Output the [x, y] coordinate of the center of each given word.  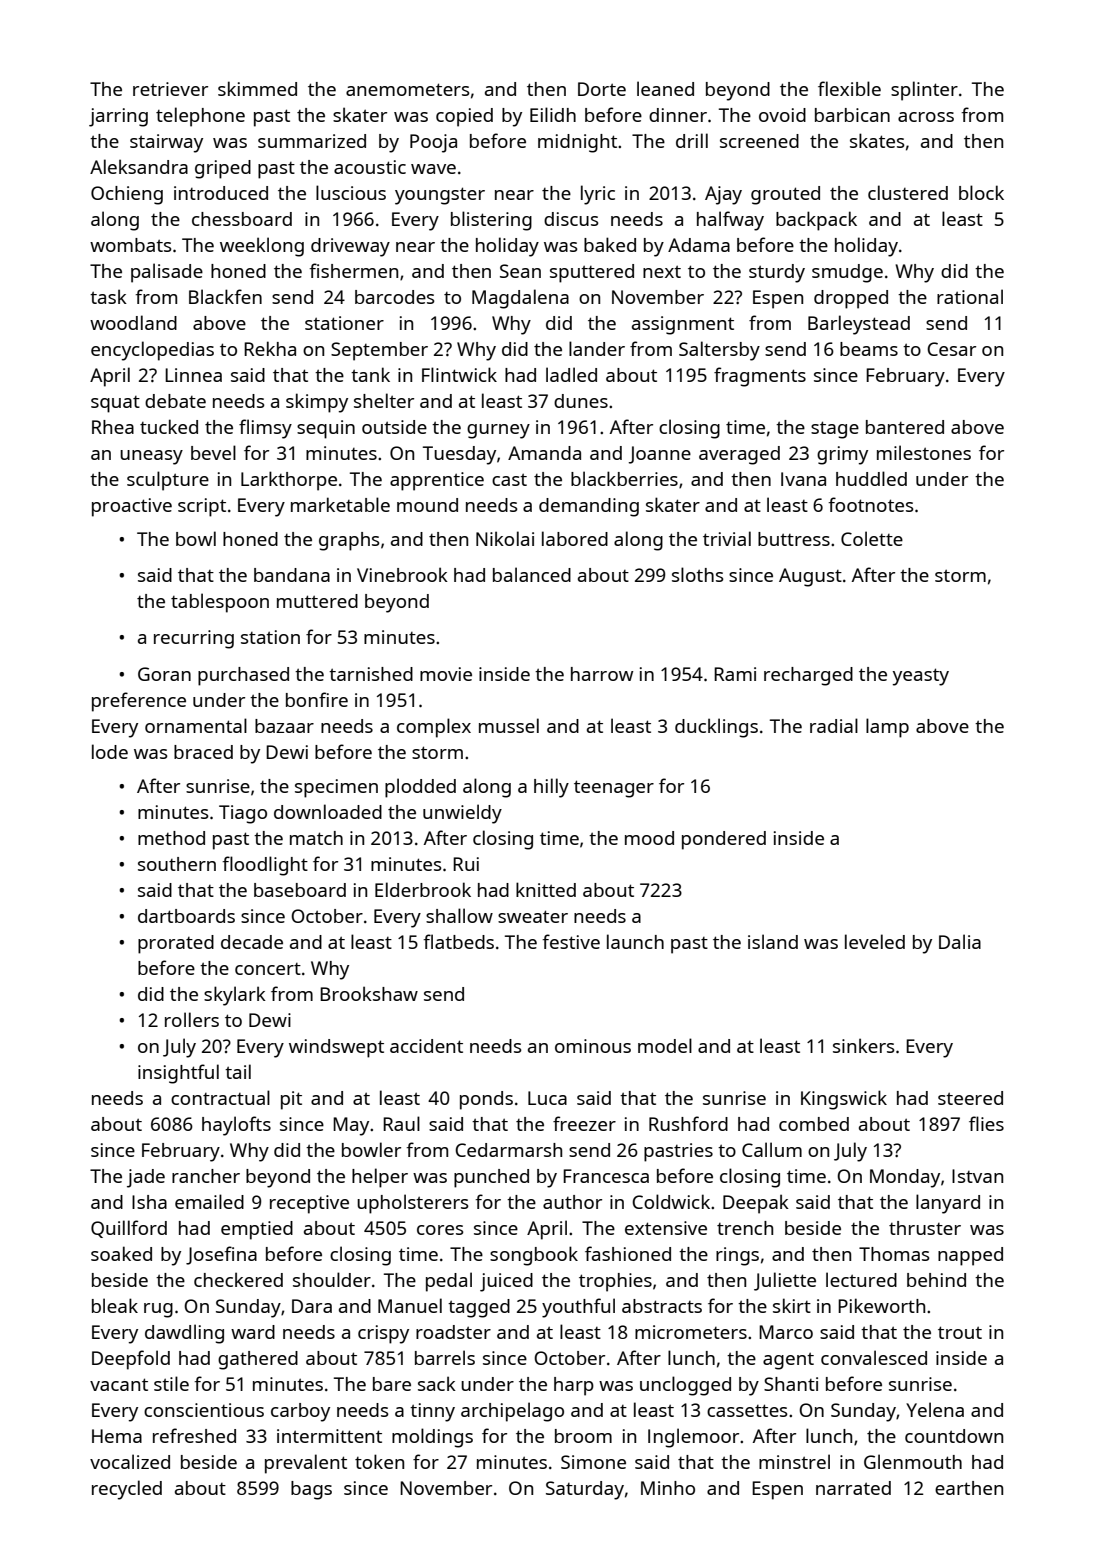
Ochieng [127, 195]
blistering [491, 221]
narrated [853, 1488]
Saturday [585, 1490]
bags [311, 1490]
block [981, 192]
